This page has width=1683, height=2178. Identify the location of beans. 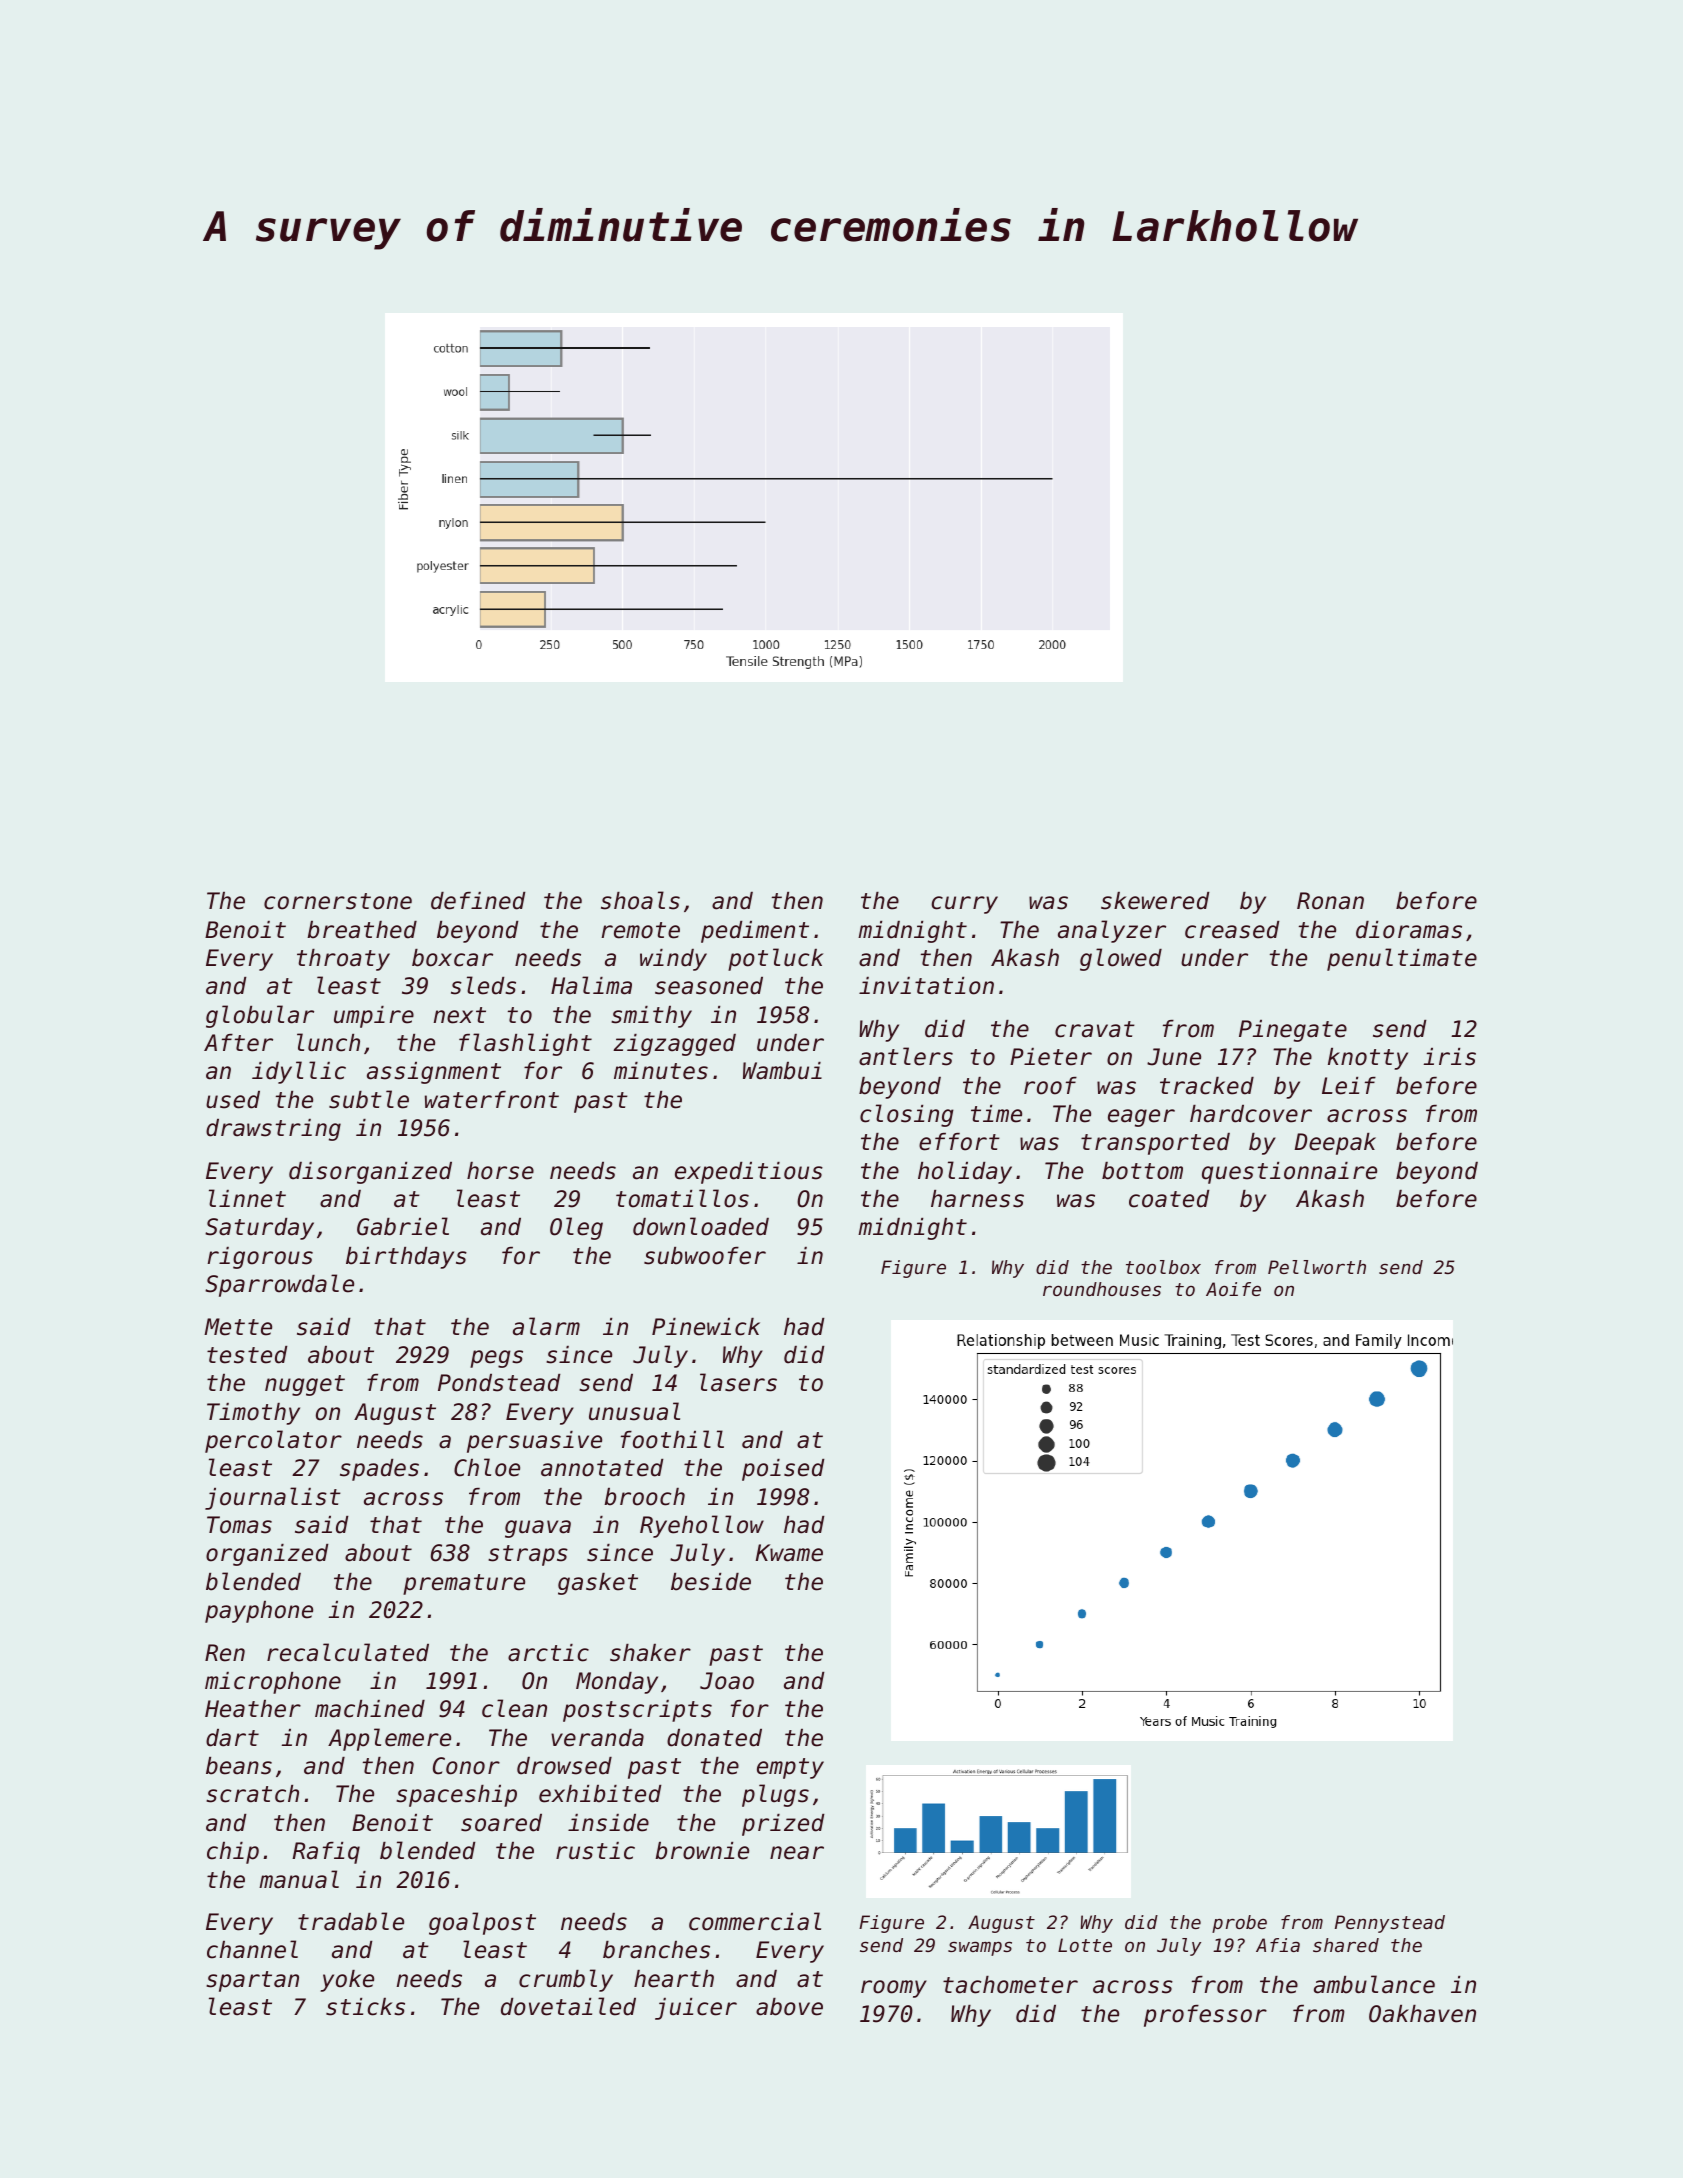
(239, 1766).
